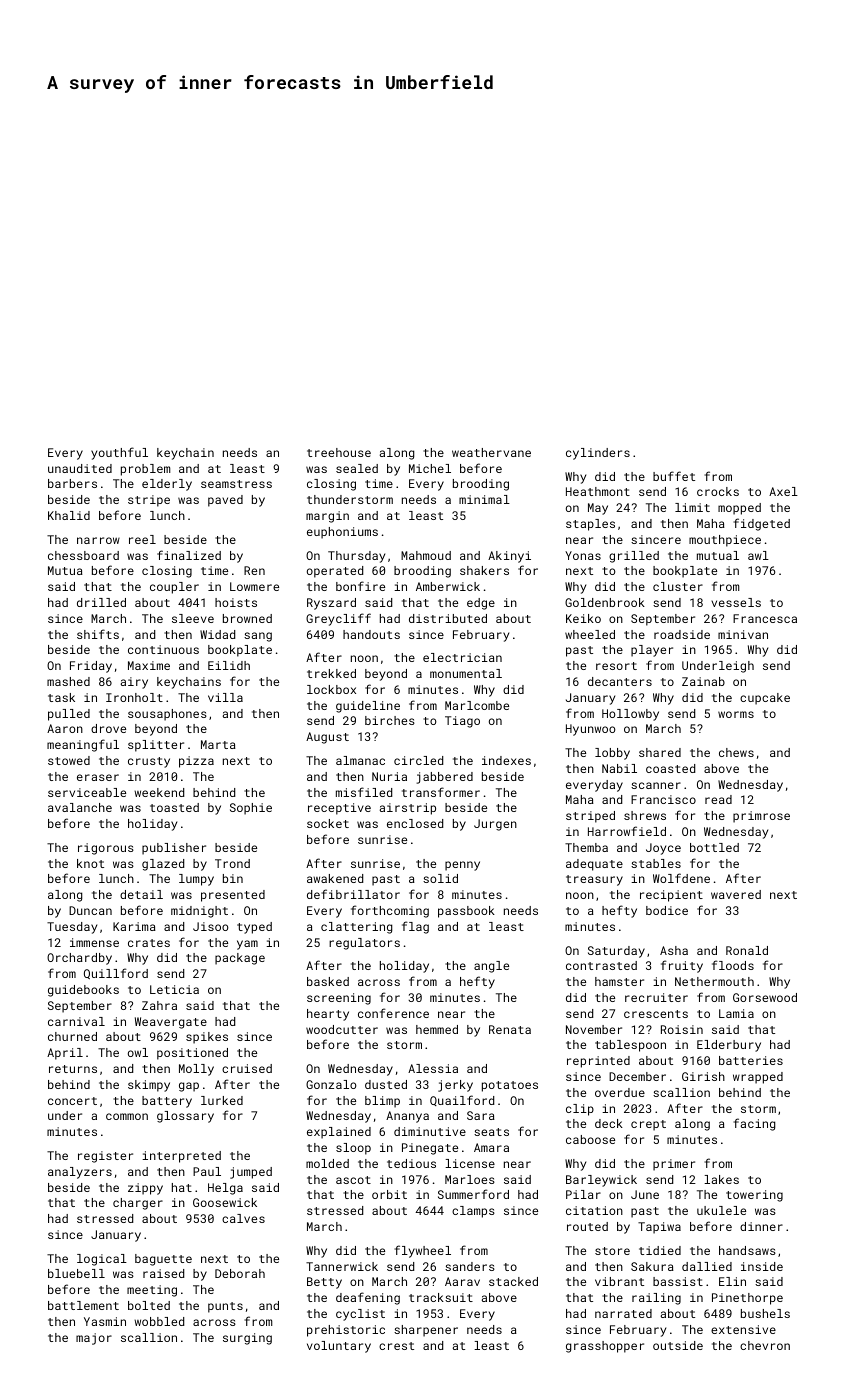 The width and height of the screenshot is (849, 1400). What do you see at coordinates (598, 454) in the screenshot?
I see `cylinders` at bounding box center [598, 454].
